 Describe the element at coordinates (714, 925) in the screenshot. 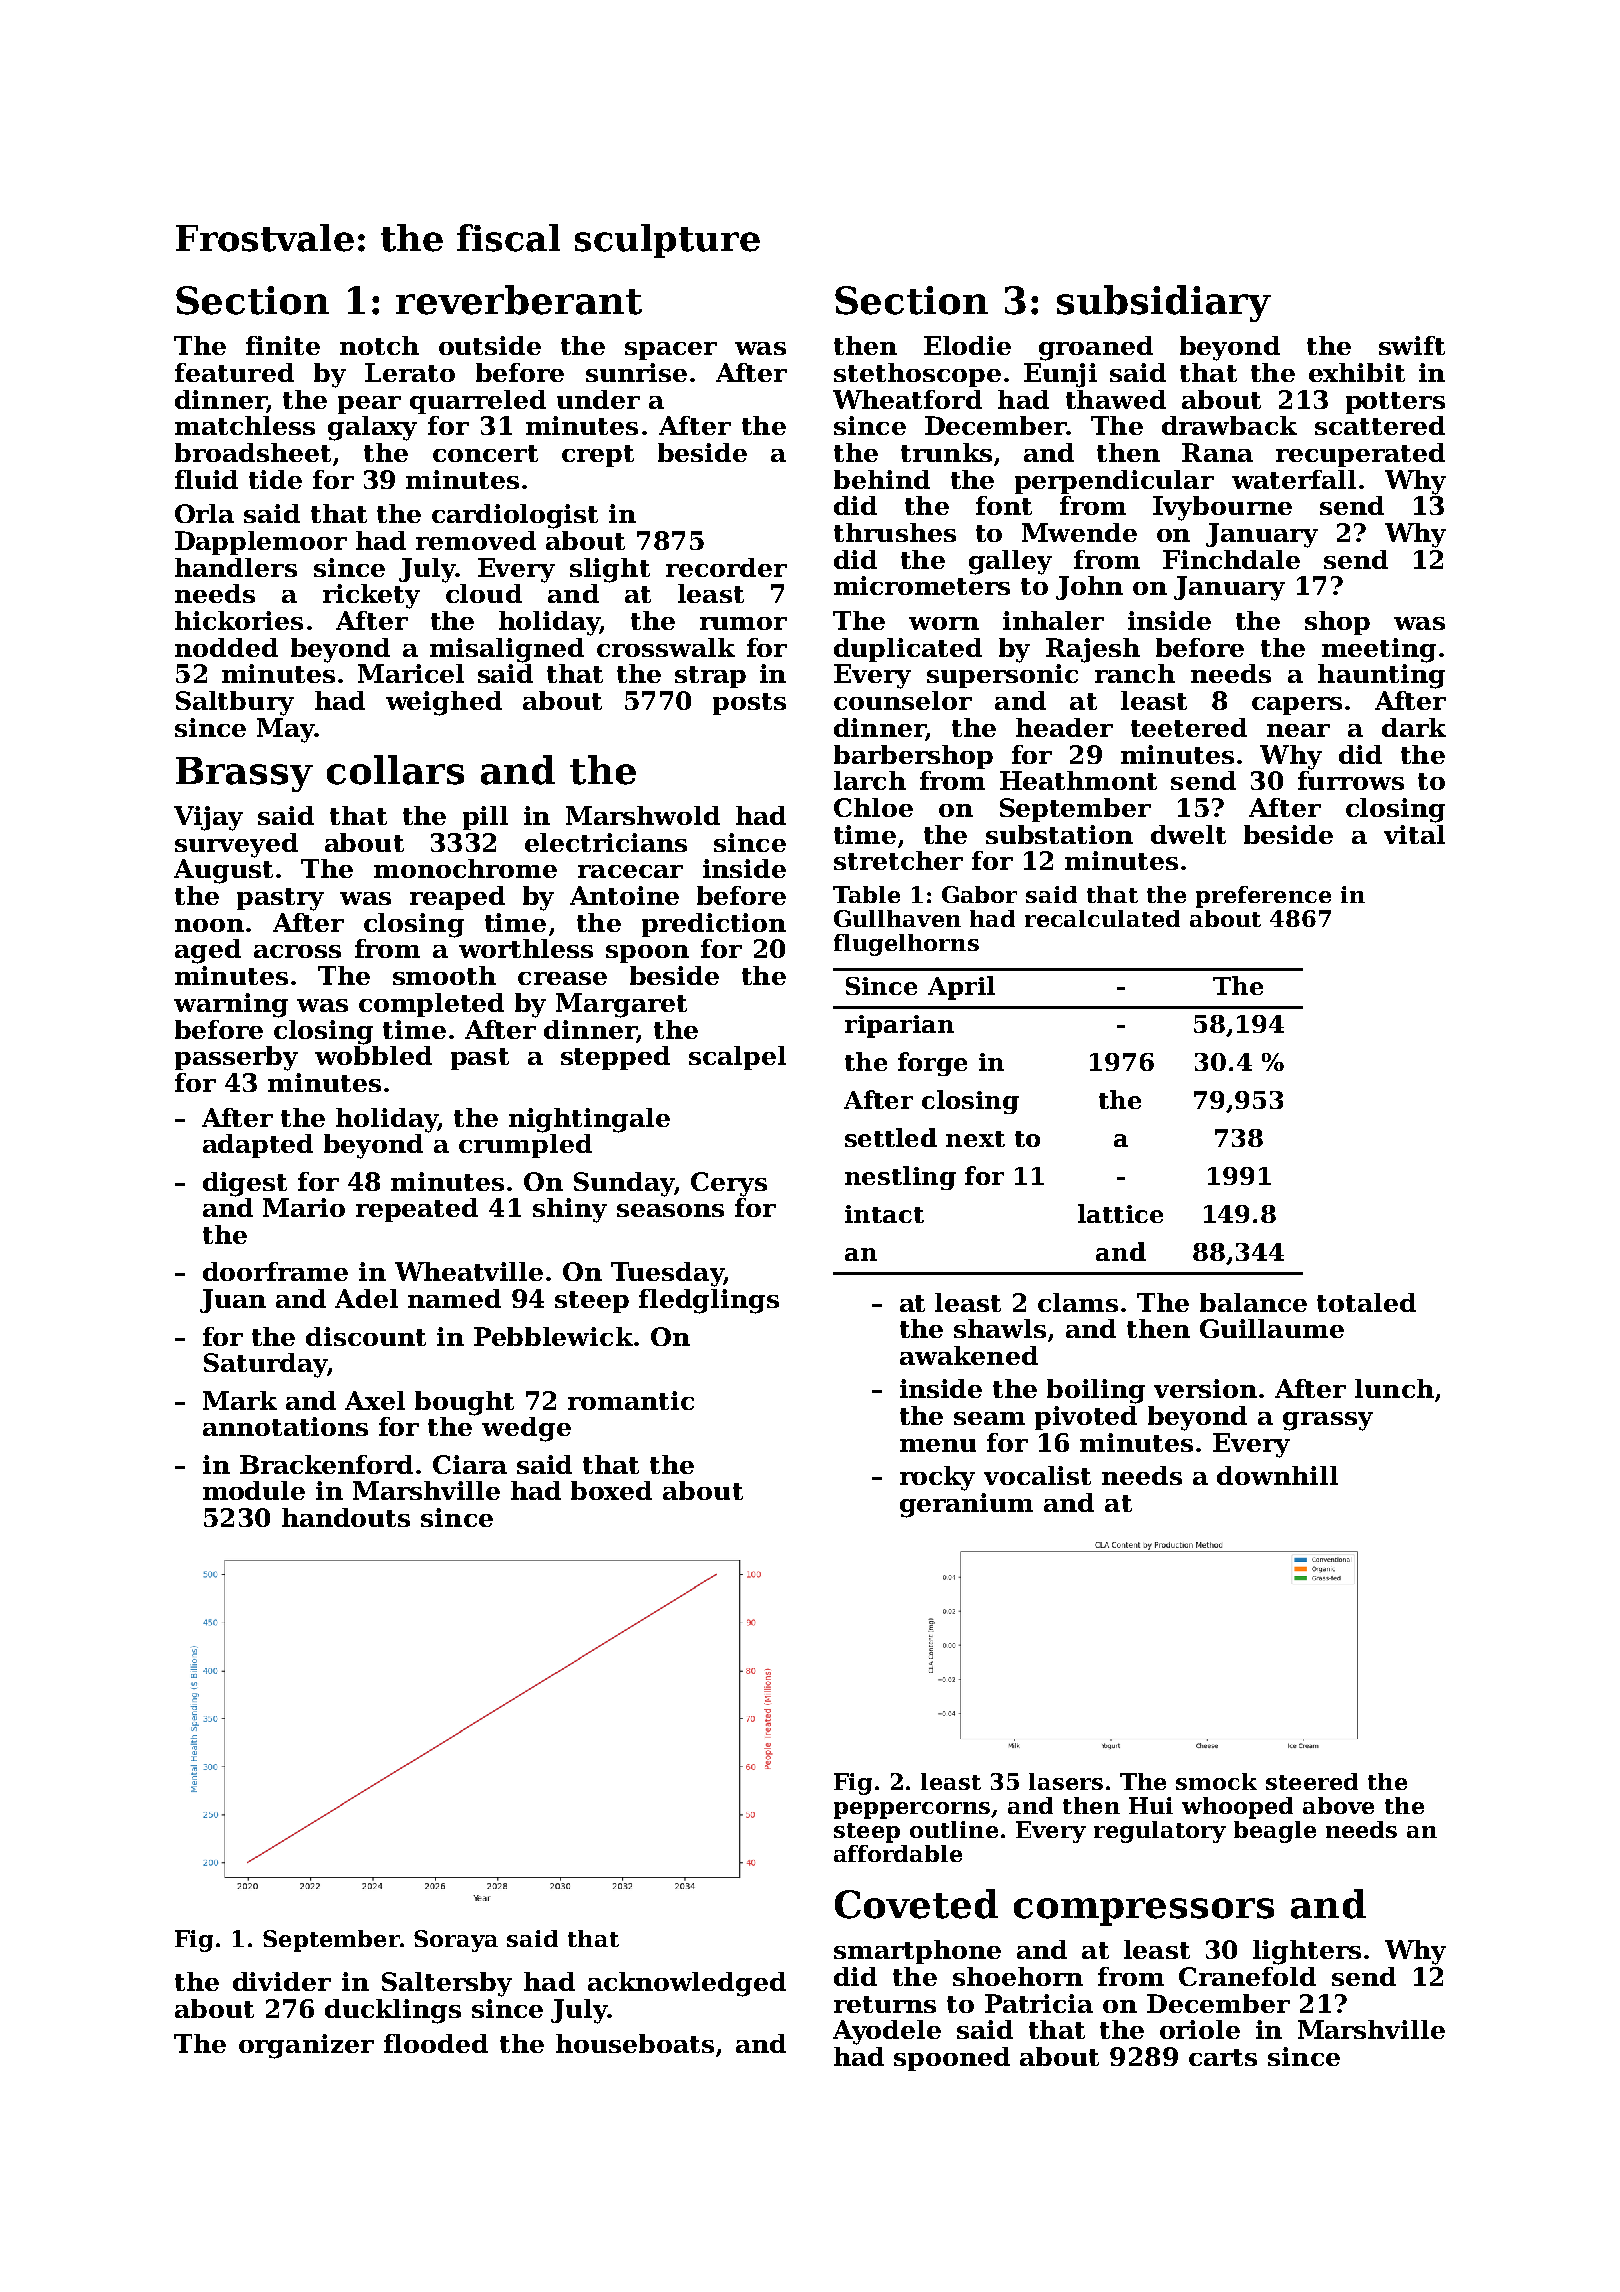

I see `prediction` at that location.
